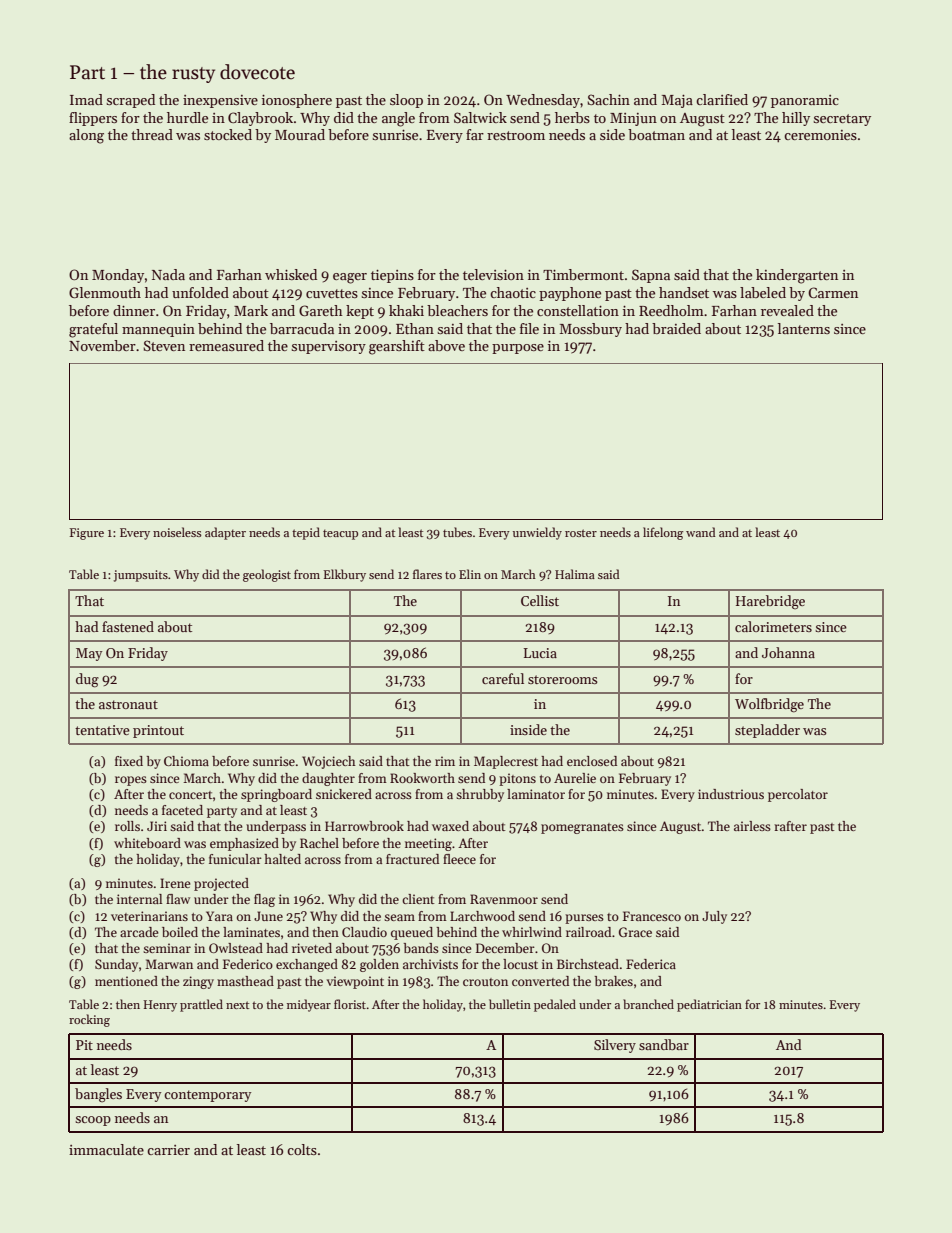  Describe the element at coordinates (770, 602) in the screenshot. I see `Harebridge` at that location.
